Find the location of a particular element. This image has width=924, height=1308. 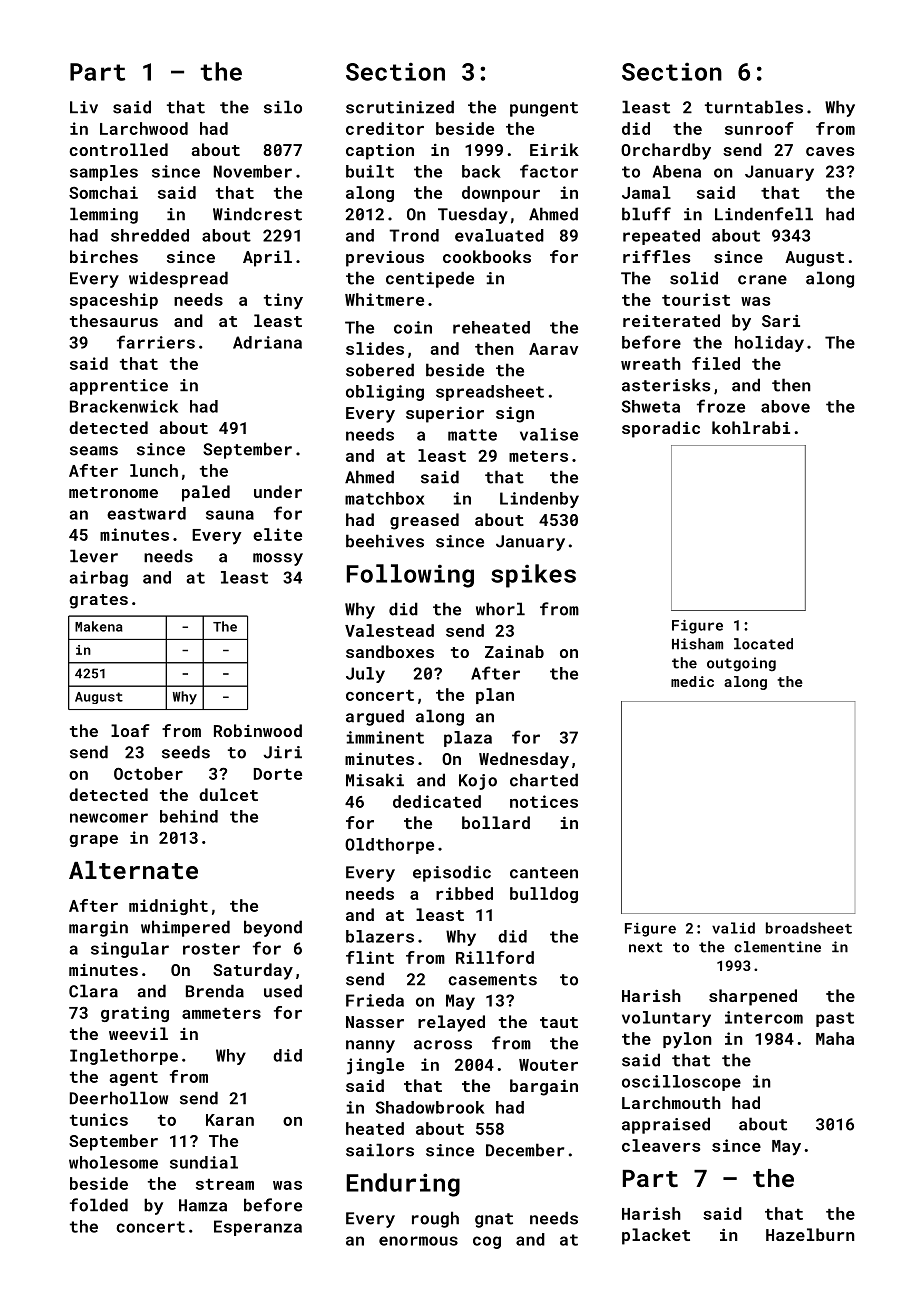

above is located at coordinates (785, 406).
